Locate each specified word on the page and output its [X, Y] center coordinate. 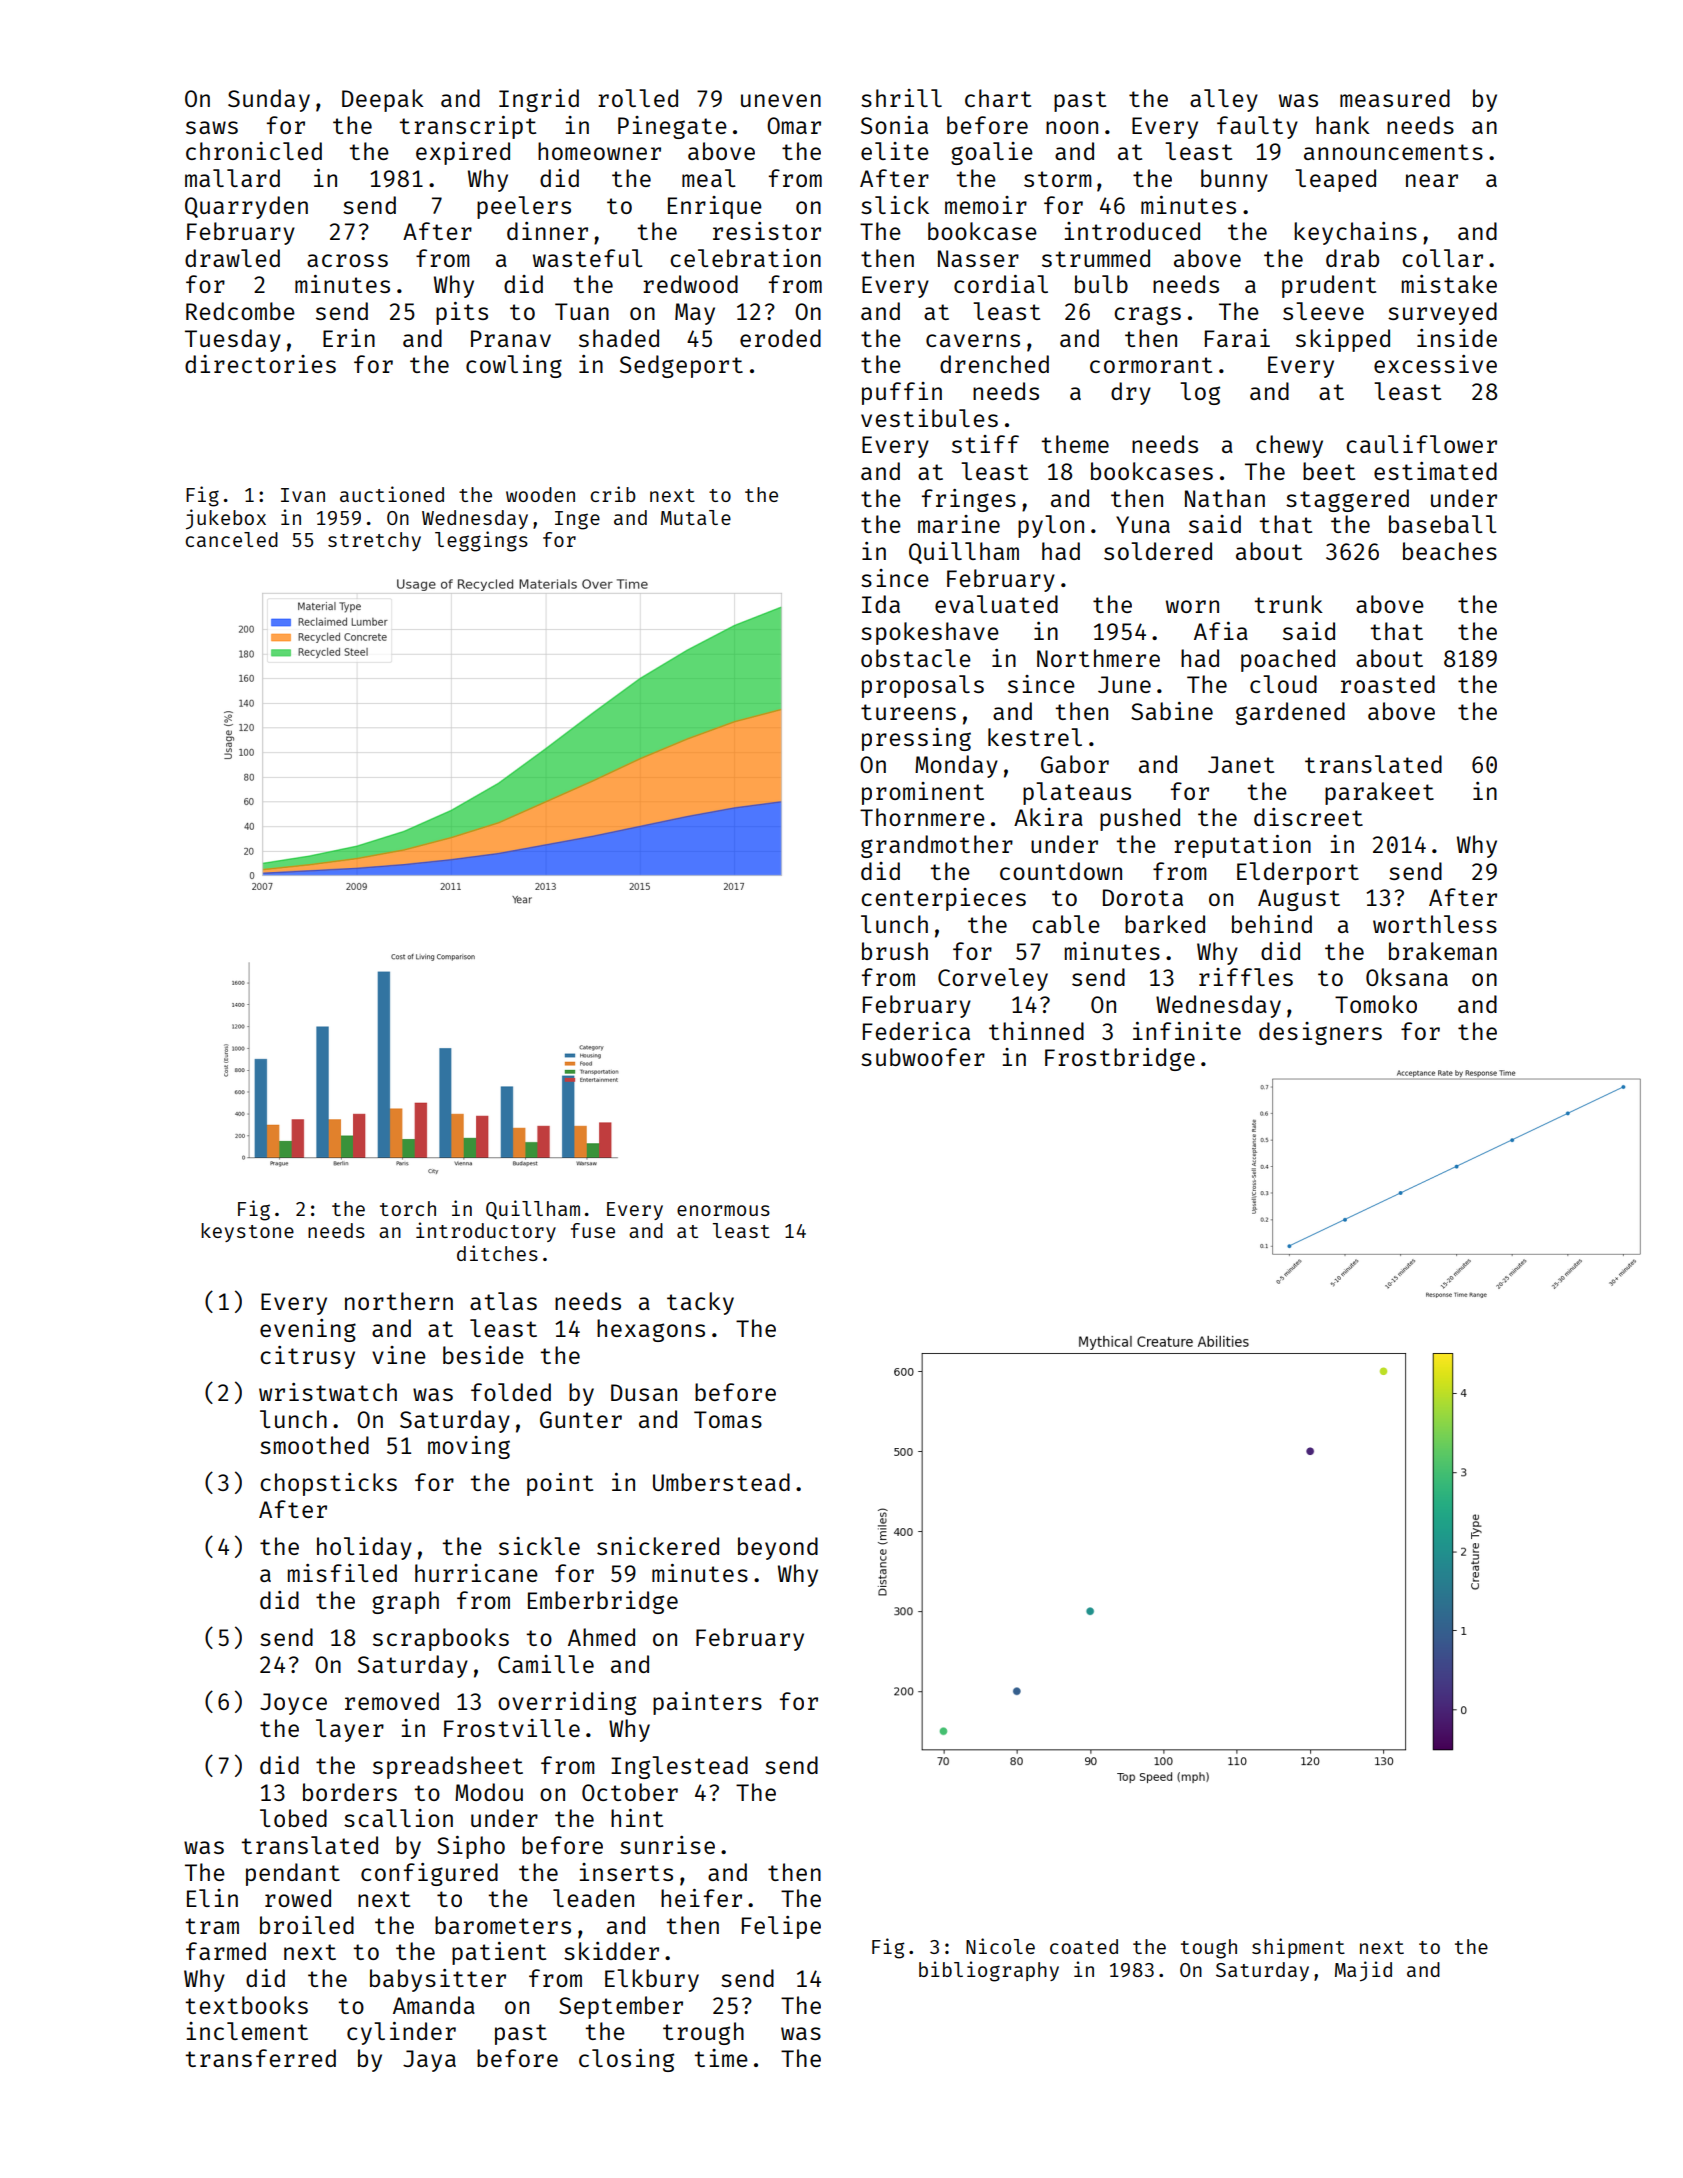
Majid [1363, 1971]
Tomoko [1376, 1004]
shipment [1298, 1948]
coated [1084, 1946]
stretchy [374, 541]
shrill [901, 98]
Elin [212, 1898]
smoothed [314, 1445]
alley [1224, 100]
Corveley [993, 979]
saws [212, 127]
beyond [778, 1548]
